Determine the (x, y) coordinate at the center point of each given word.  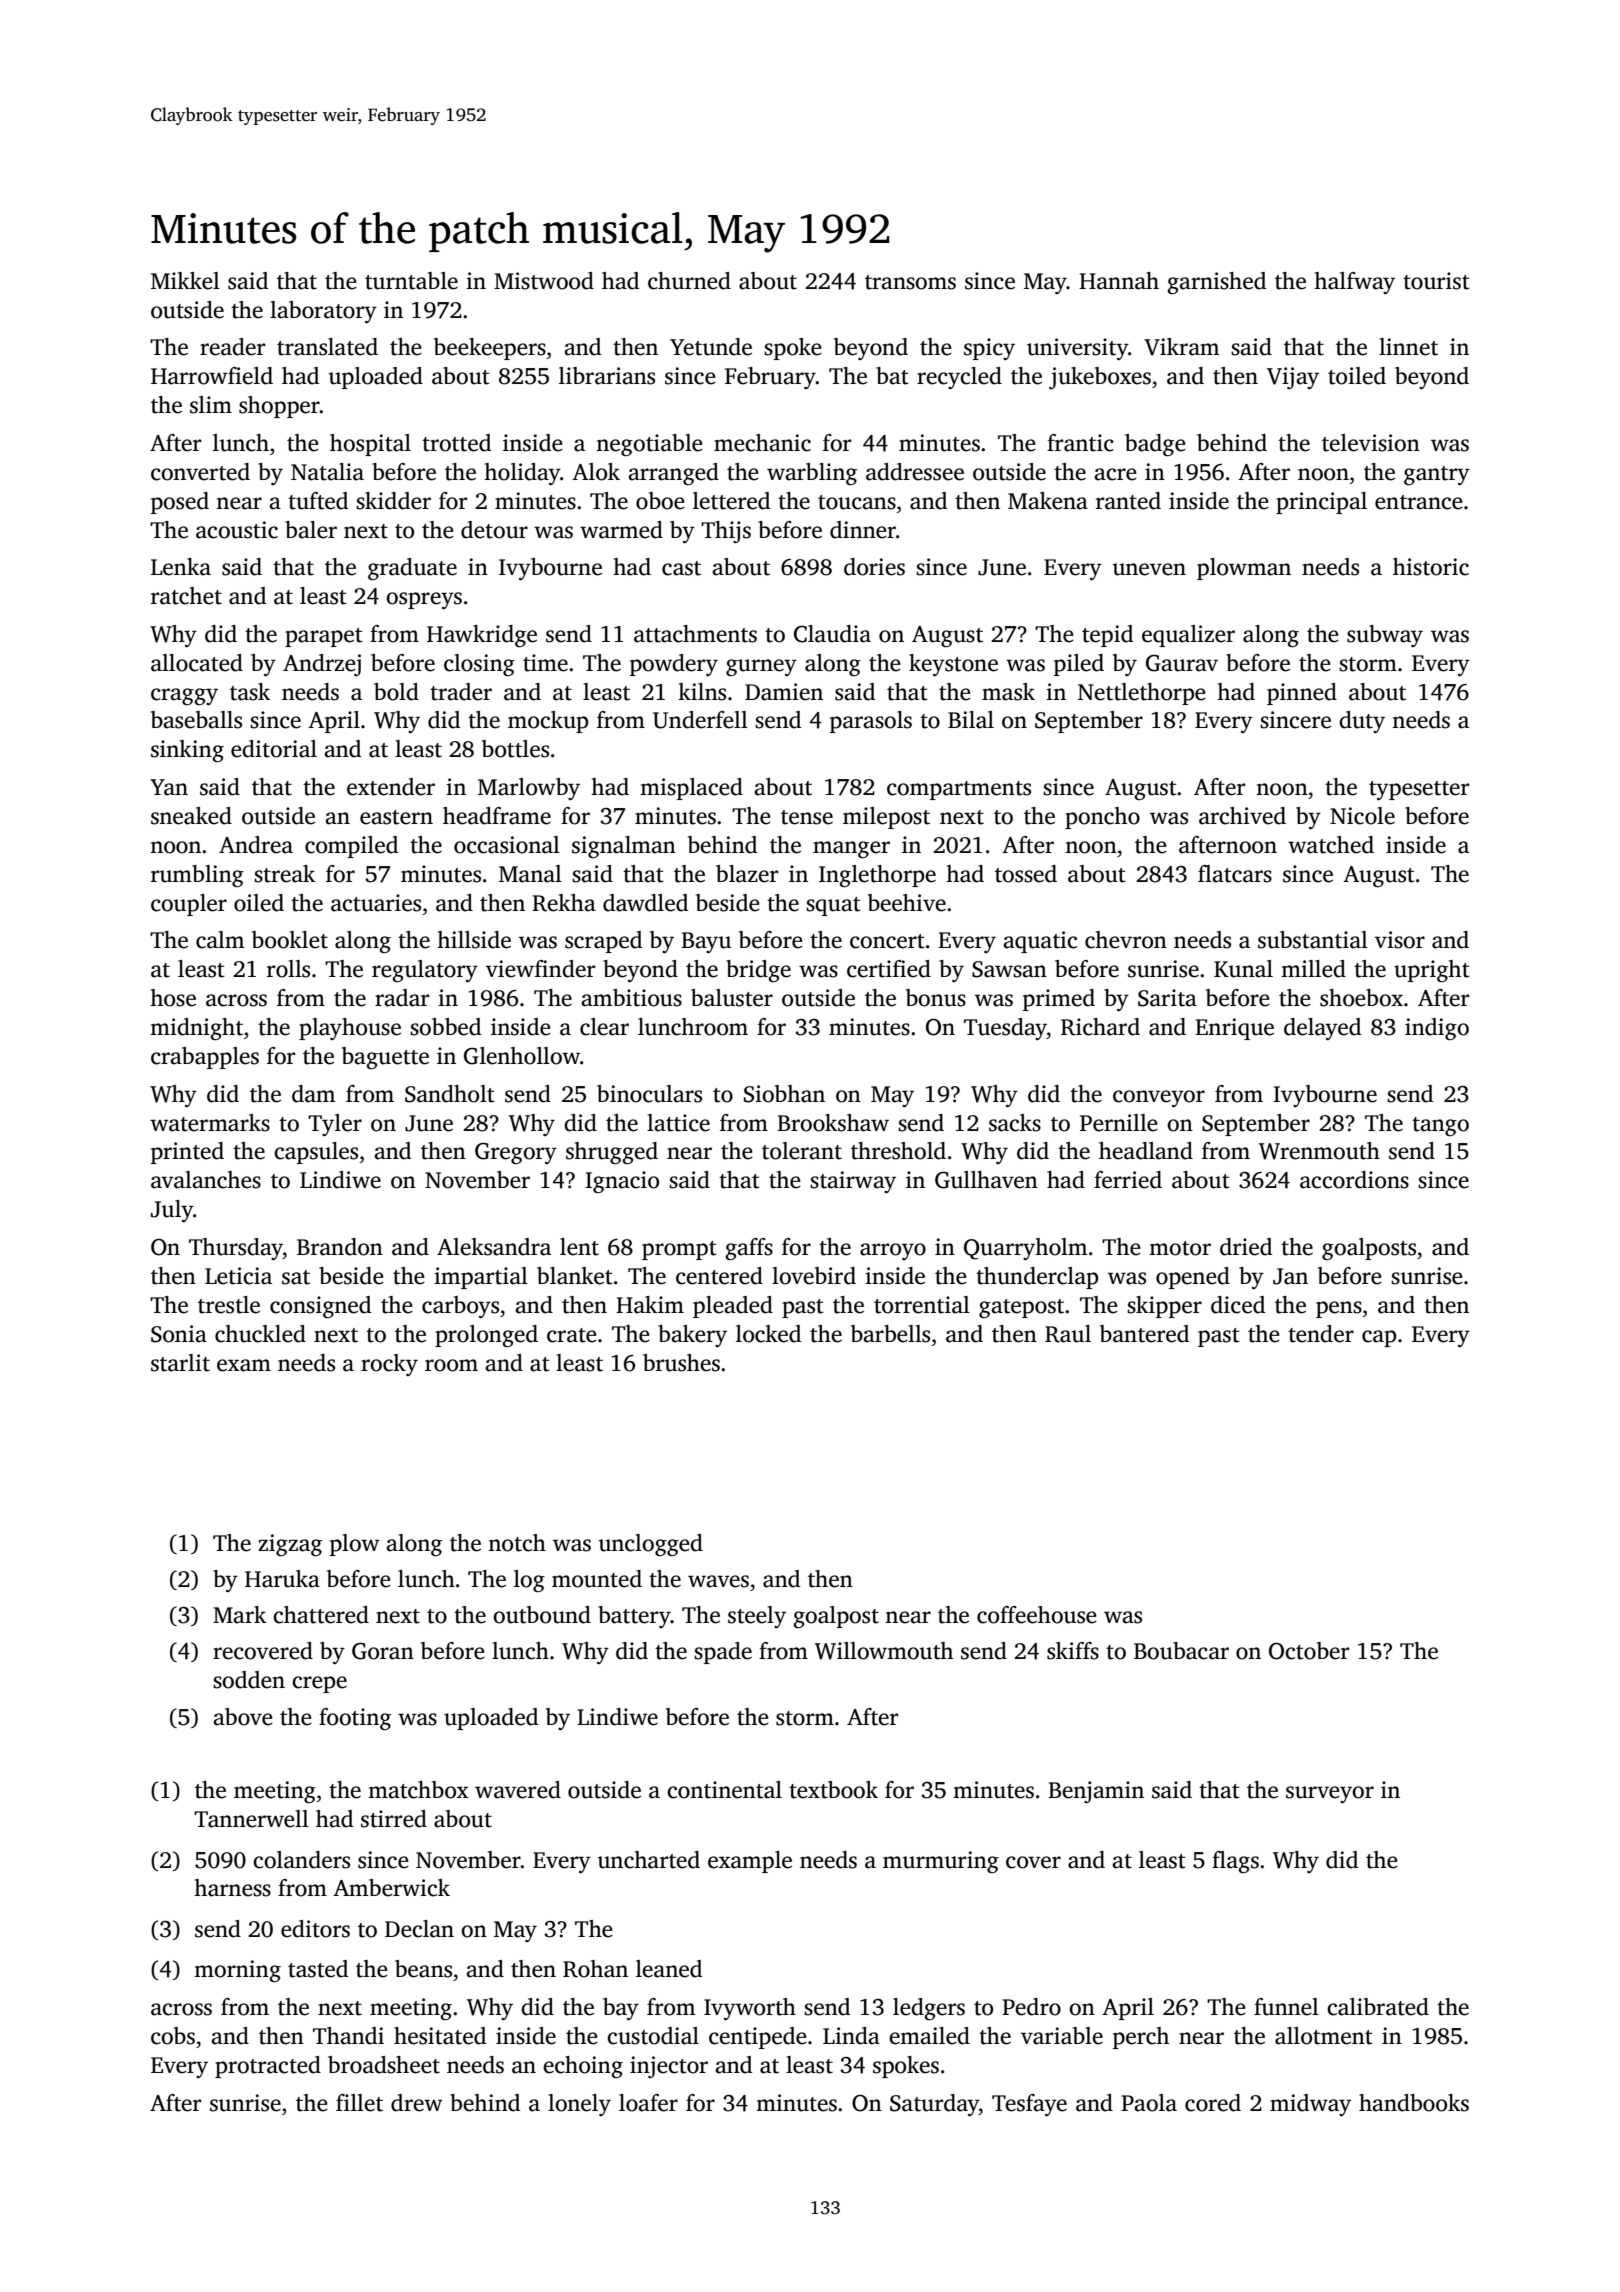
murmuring (941, 1862)
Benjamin (1096, 1792)
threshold (898, 1151)
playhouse (350, 1029)
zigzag (290, 1545)
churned (689, 281)
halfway (1354, 283)
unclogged (651, 1545)
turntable (411, 281)
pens (1339, 1309)
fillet (359, 2103)
